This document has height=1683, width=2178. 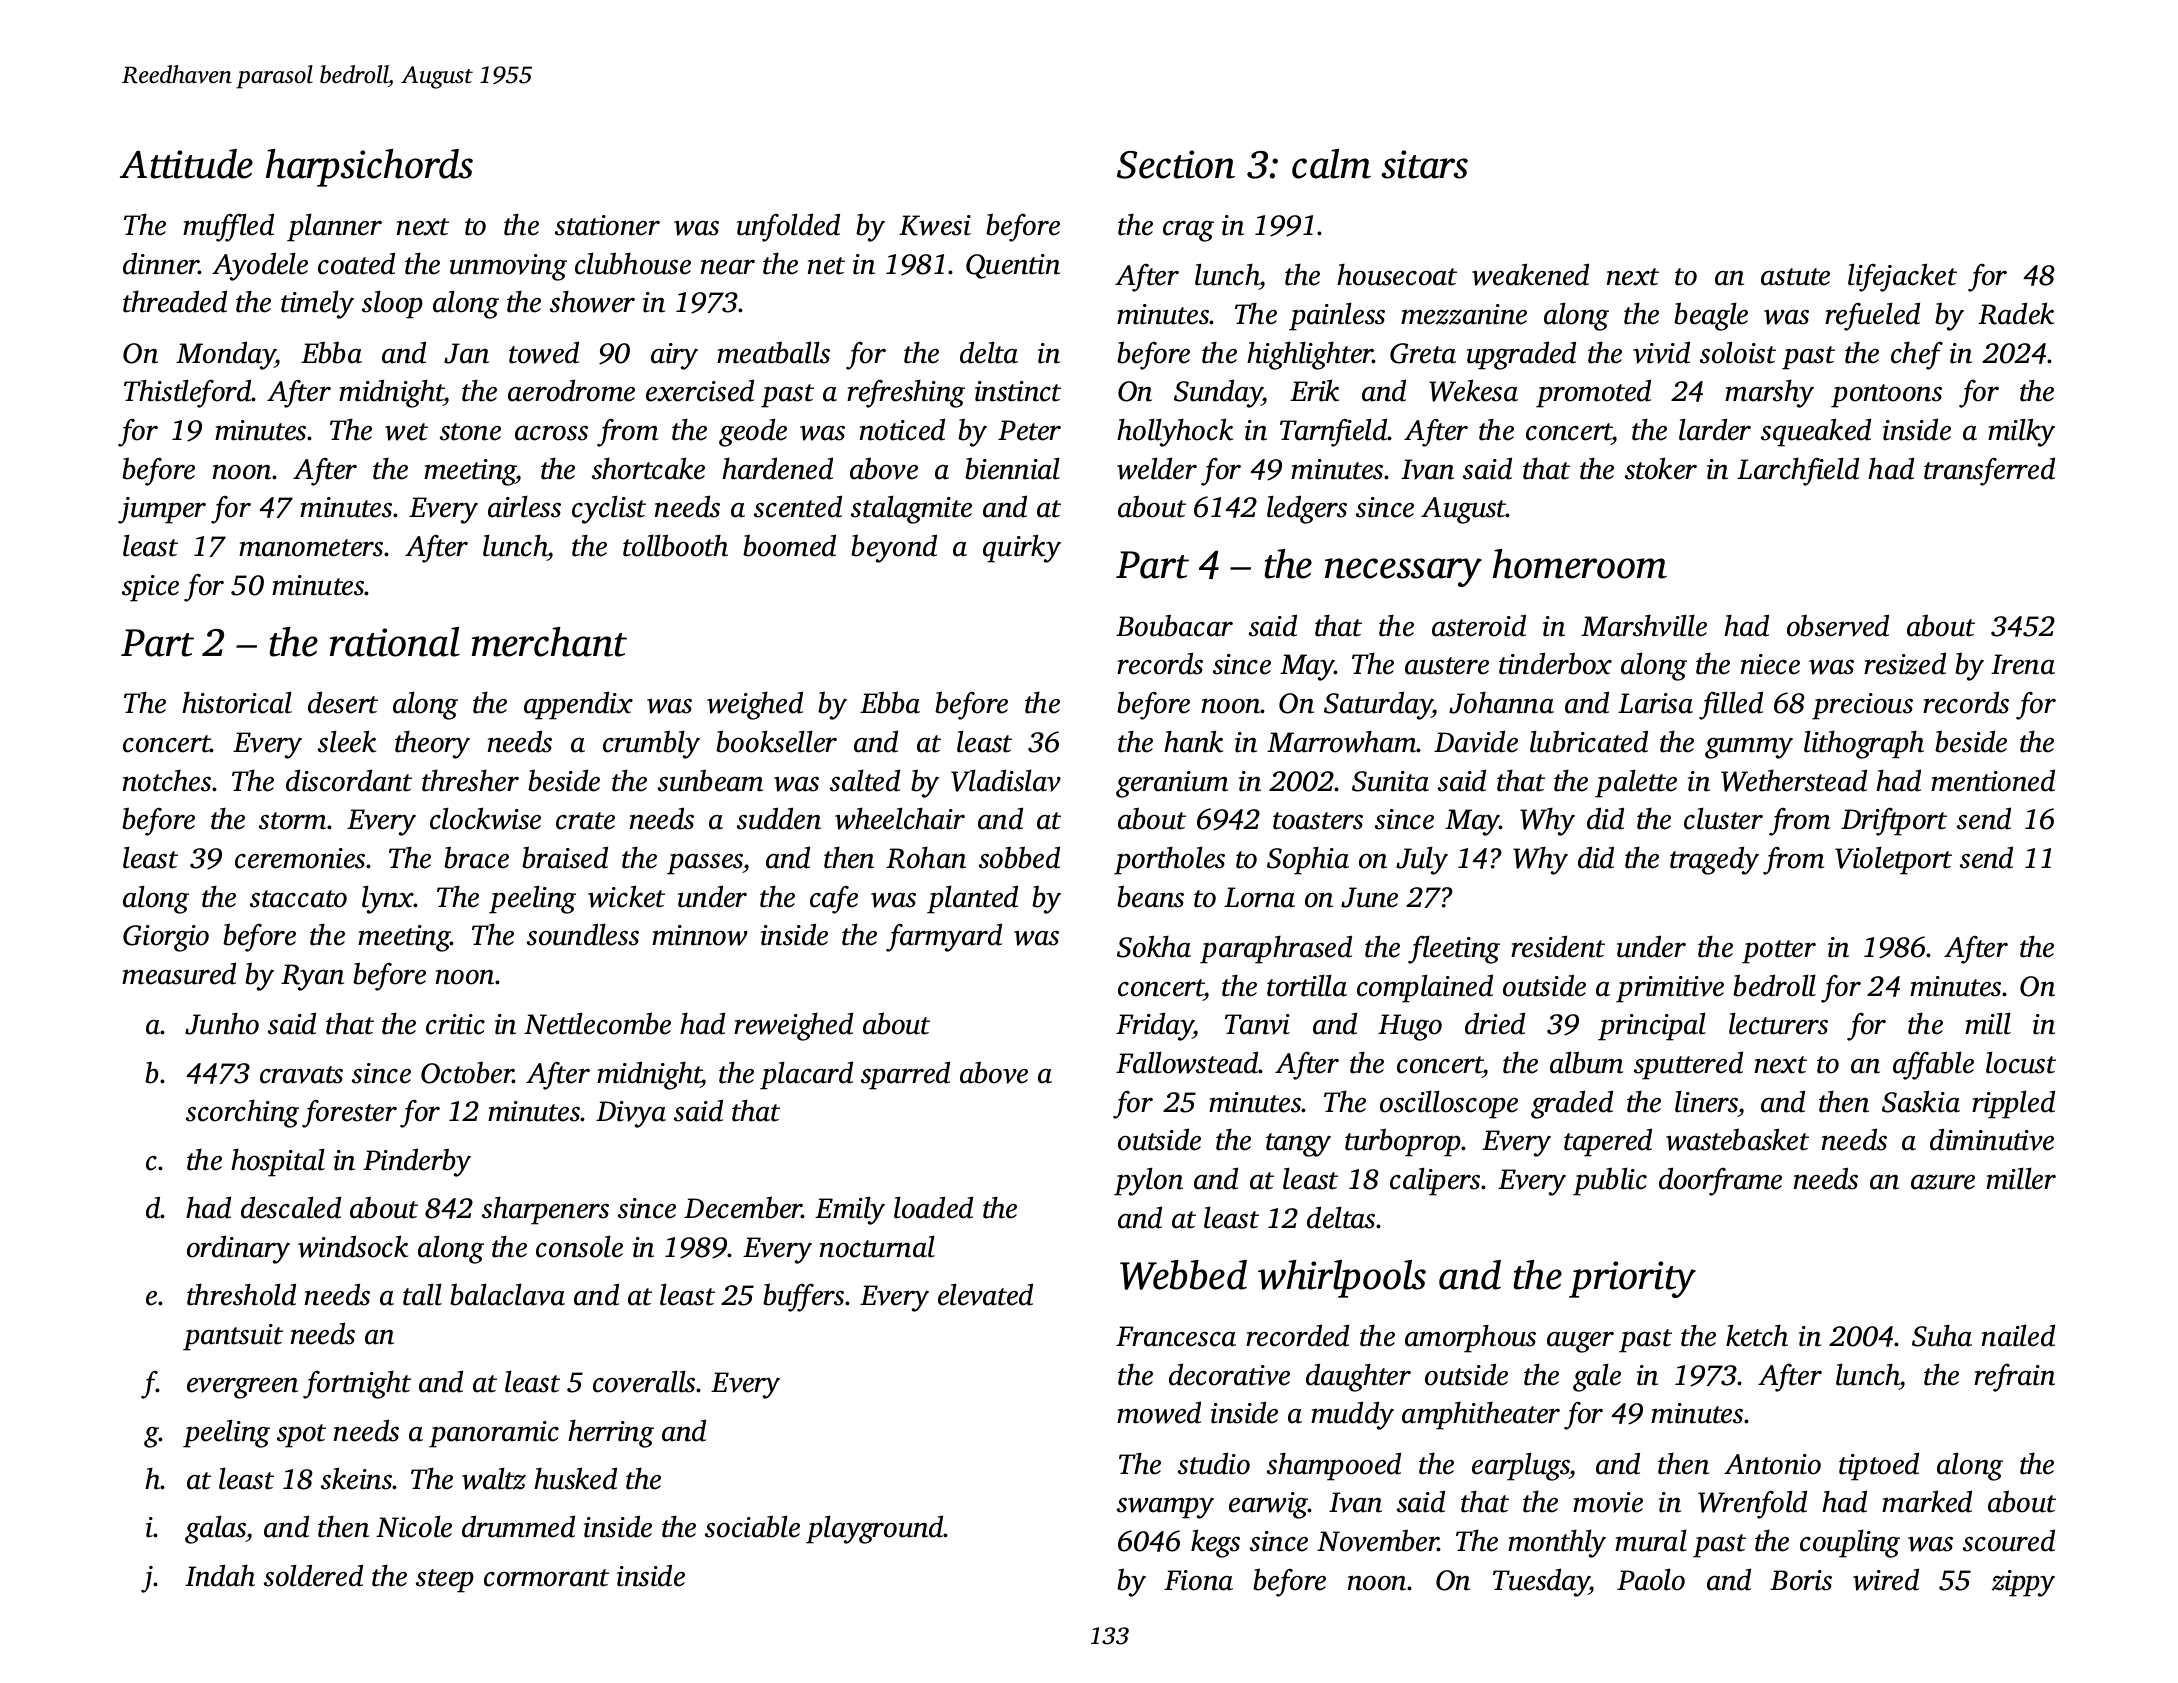 What do you see at coordinates (1921, 1101) in the document?
I see `Saskia` at bounding box center [1921, 1101].
